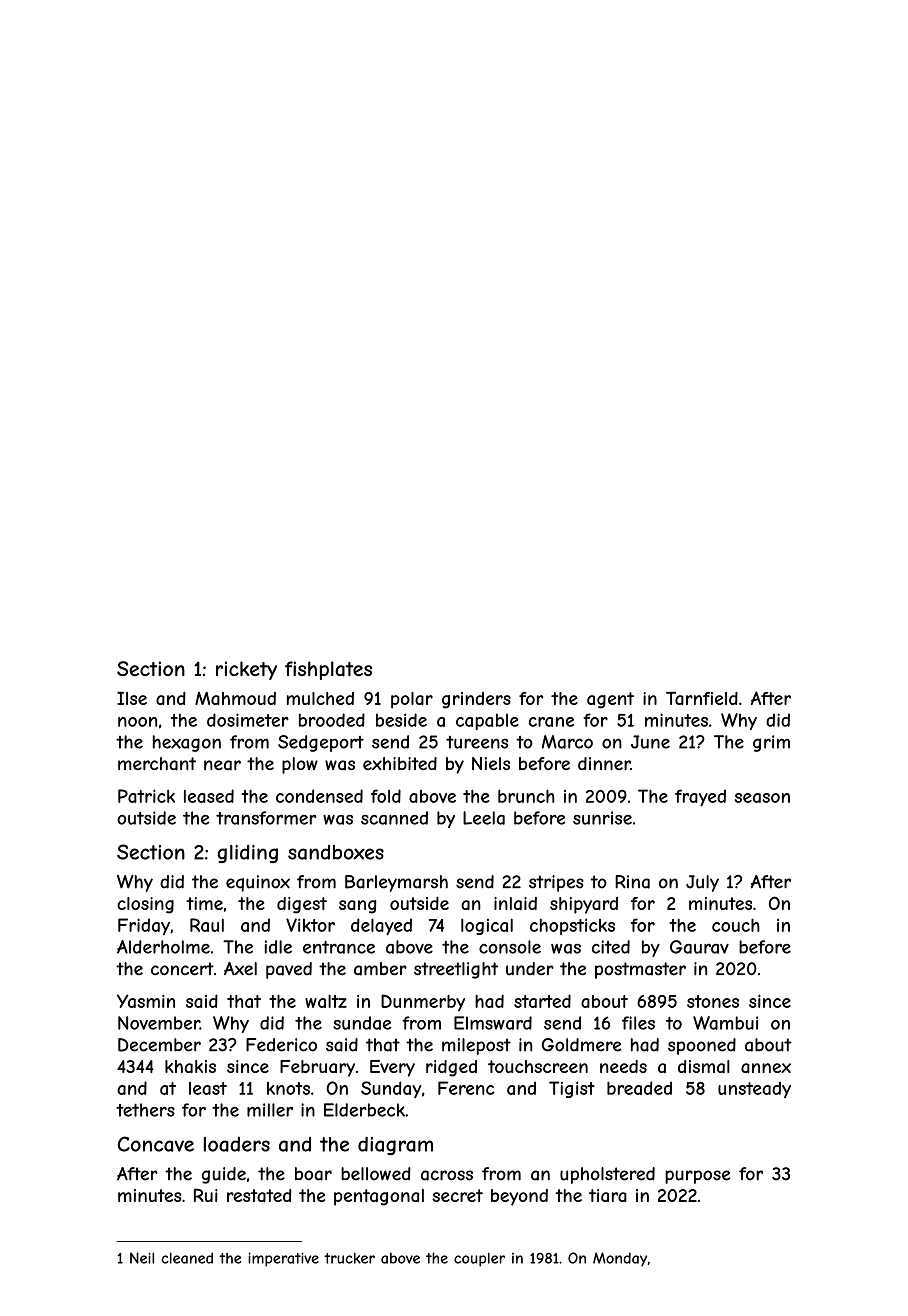 This screenshot has width=908, height=1316. I want to click on imperative, so click(283, 1259).
